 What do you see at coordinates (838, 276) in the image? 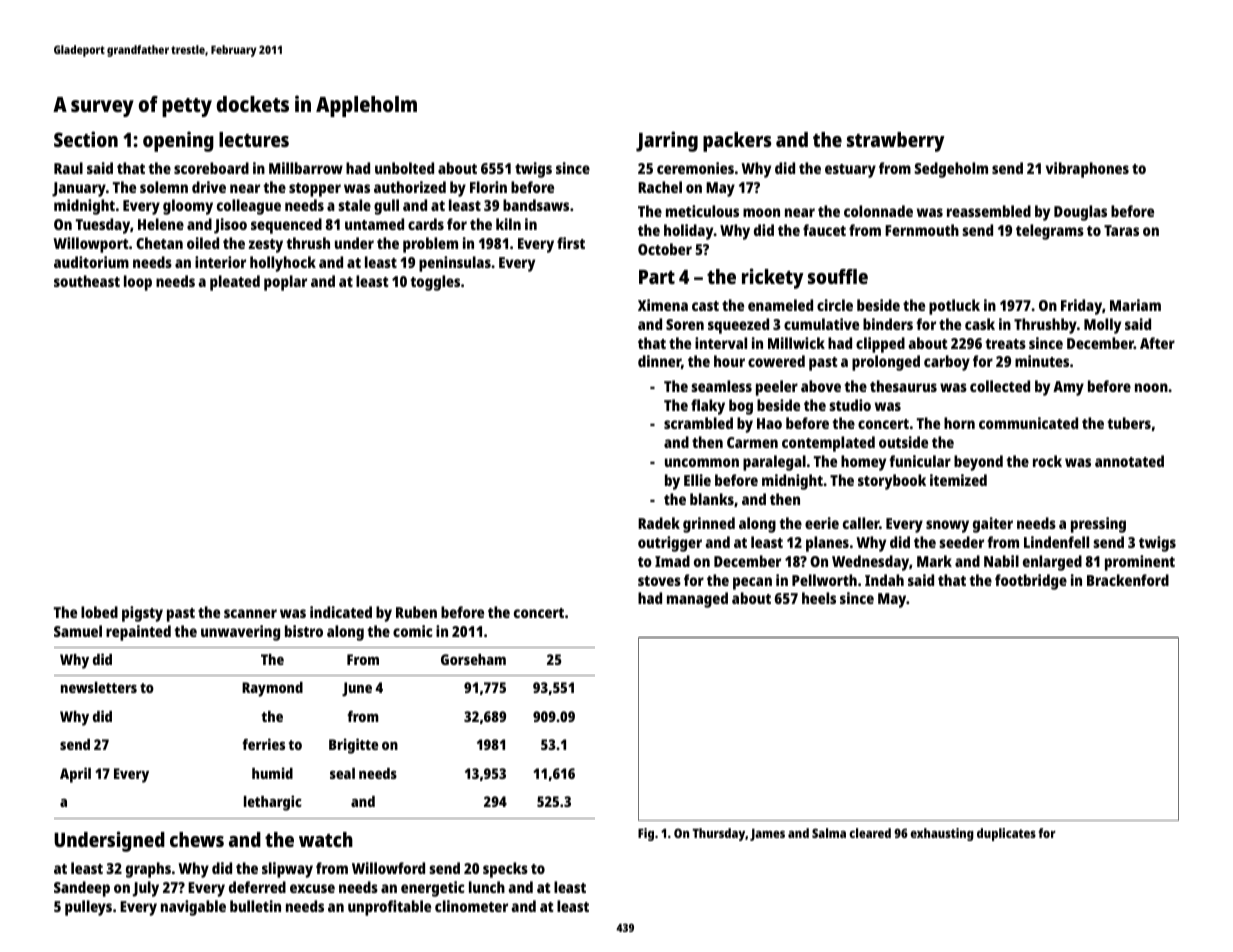
I see `souffle` at bounding box center [838, 276].
